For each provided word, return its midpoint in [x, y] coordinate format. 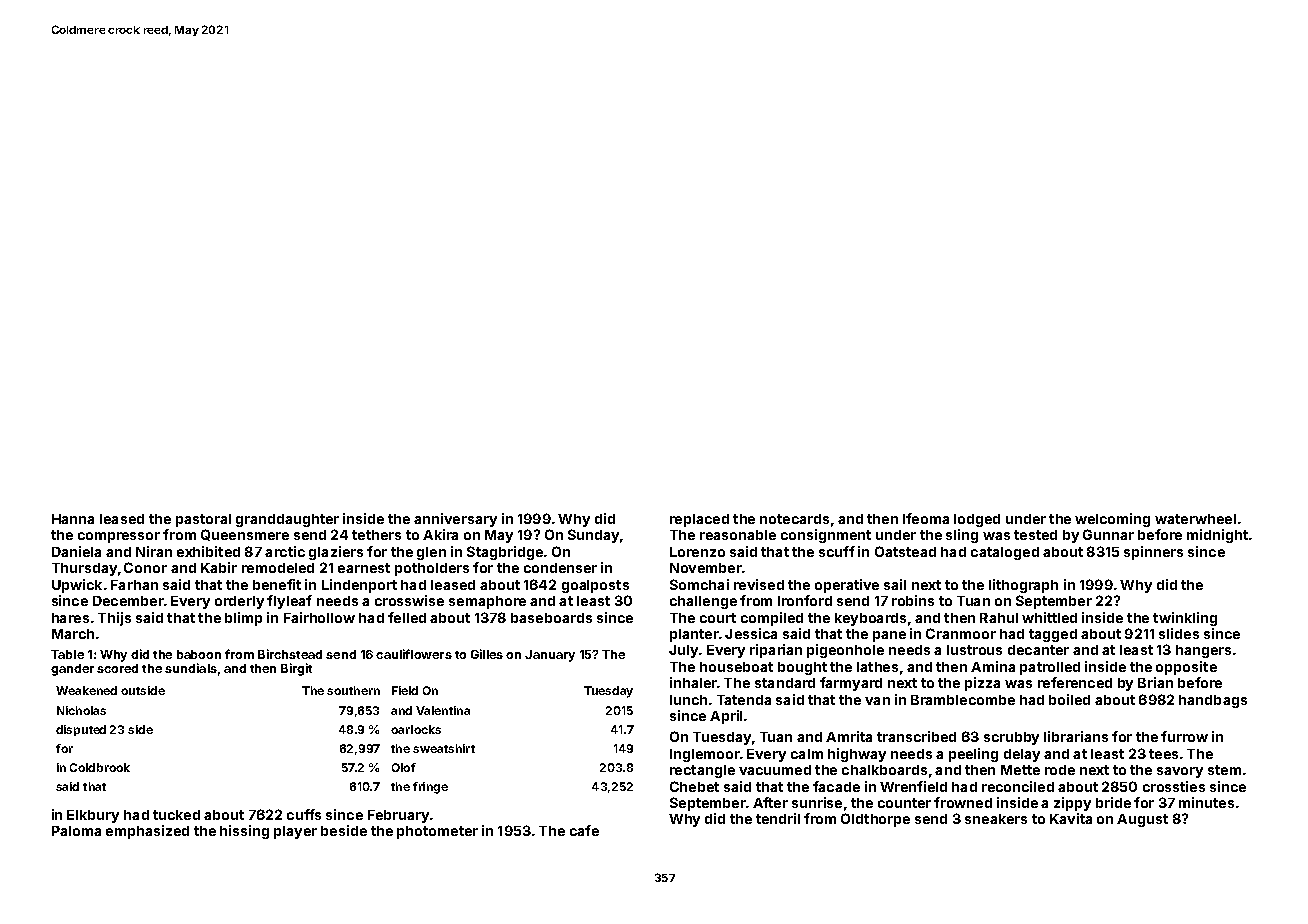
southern [353, 690]
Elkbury [93, 816]
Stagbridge [505, 553]
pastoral [203, 520]
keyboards [870, 619]
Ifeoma [926, 518]
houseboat [736, 667]
